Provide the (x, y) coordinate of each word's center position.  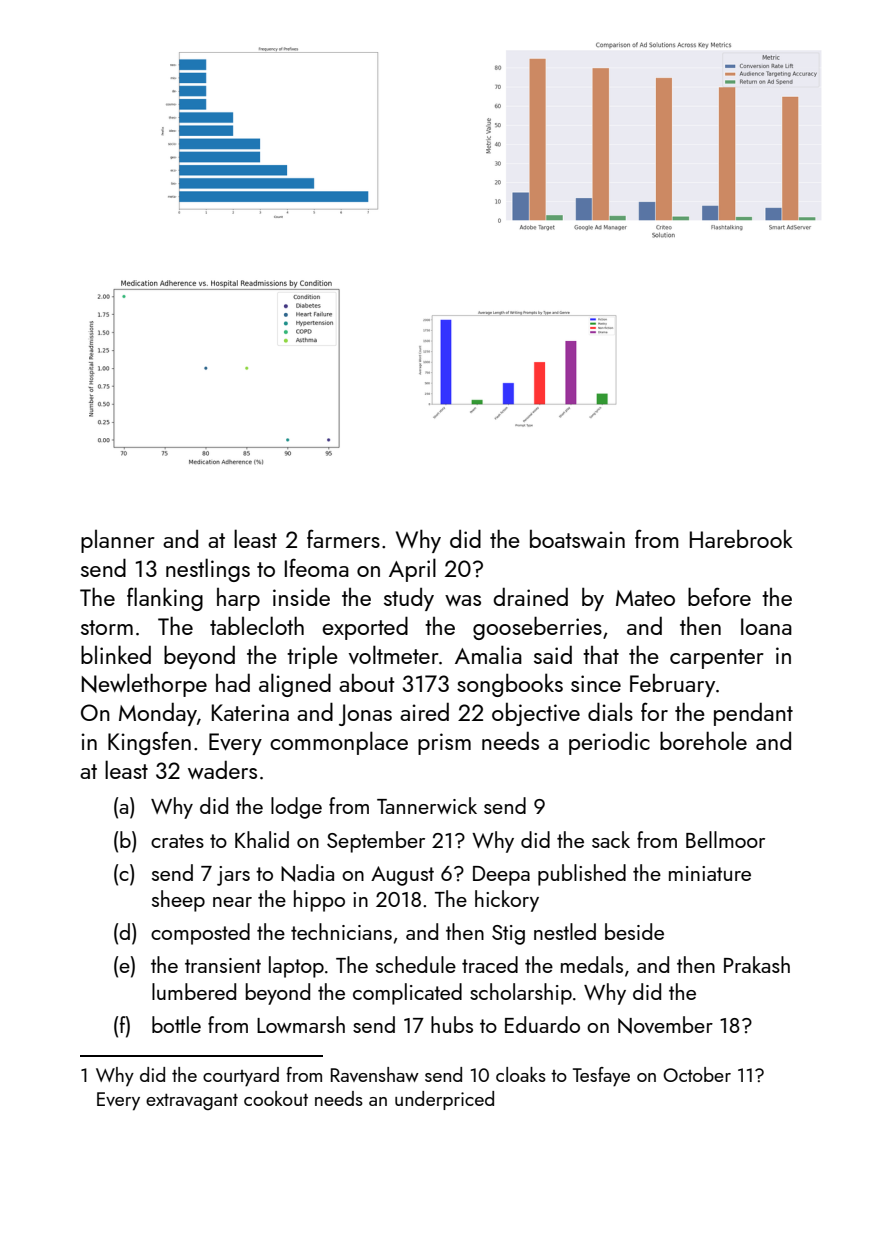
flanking (165, 599)
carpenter (717, 659)
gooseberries (537, 628)
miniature (710, 873)
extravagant (192, 1102)
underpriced (444, 1100)
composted (200, 934)
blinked (116, 654)
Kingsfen (149, 743)
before (719, 596)
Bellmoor (725, 839)
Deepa (501, 876)
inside (301, 597)
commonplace (339, 743)
